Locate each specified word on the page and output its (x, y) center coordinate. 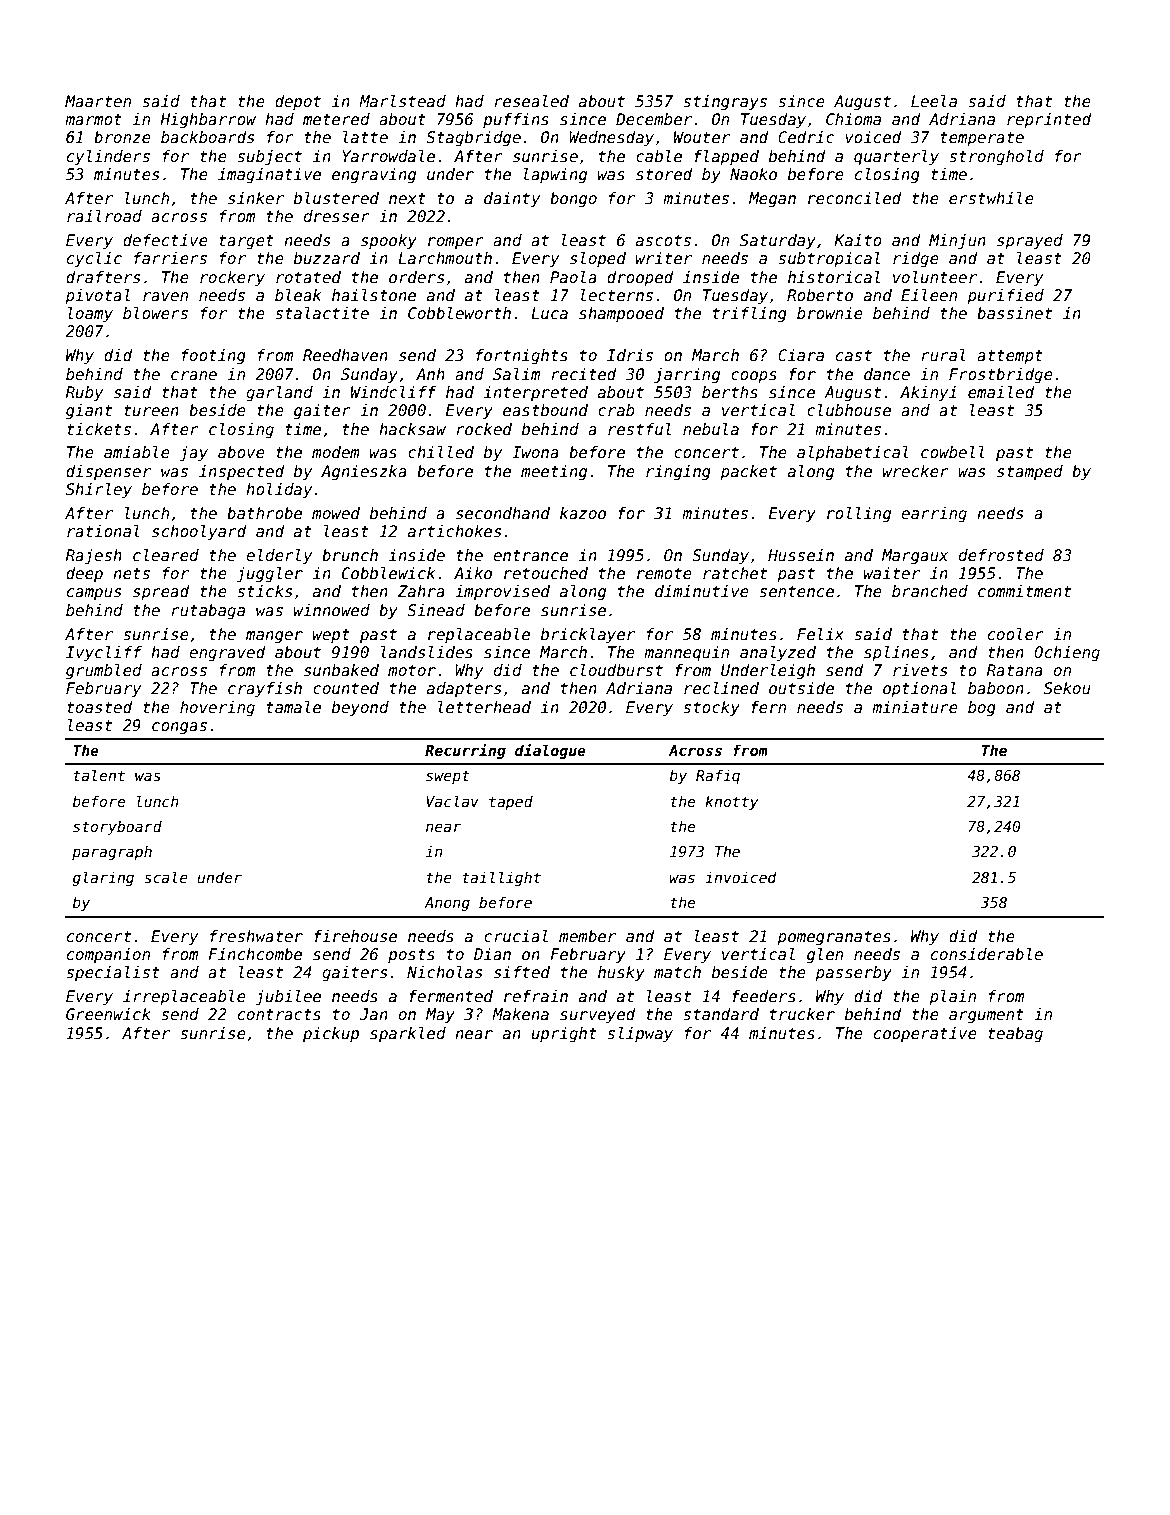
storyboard (117, 827)
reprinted (1049, 120)
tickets (99, 429)
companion (108, 955)
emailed (1001, 392)
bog (982, 708)
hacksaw (412, 429)
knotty (732, 802)
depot (298, 102)
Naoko (753, 174)
